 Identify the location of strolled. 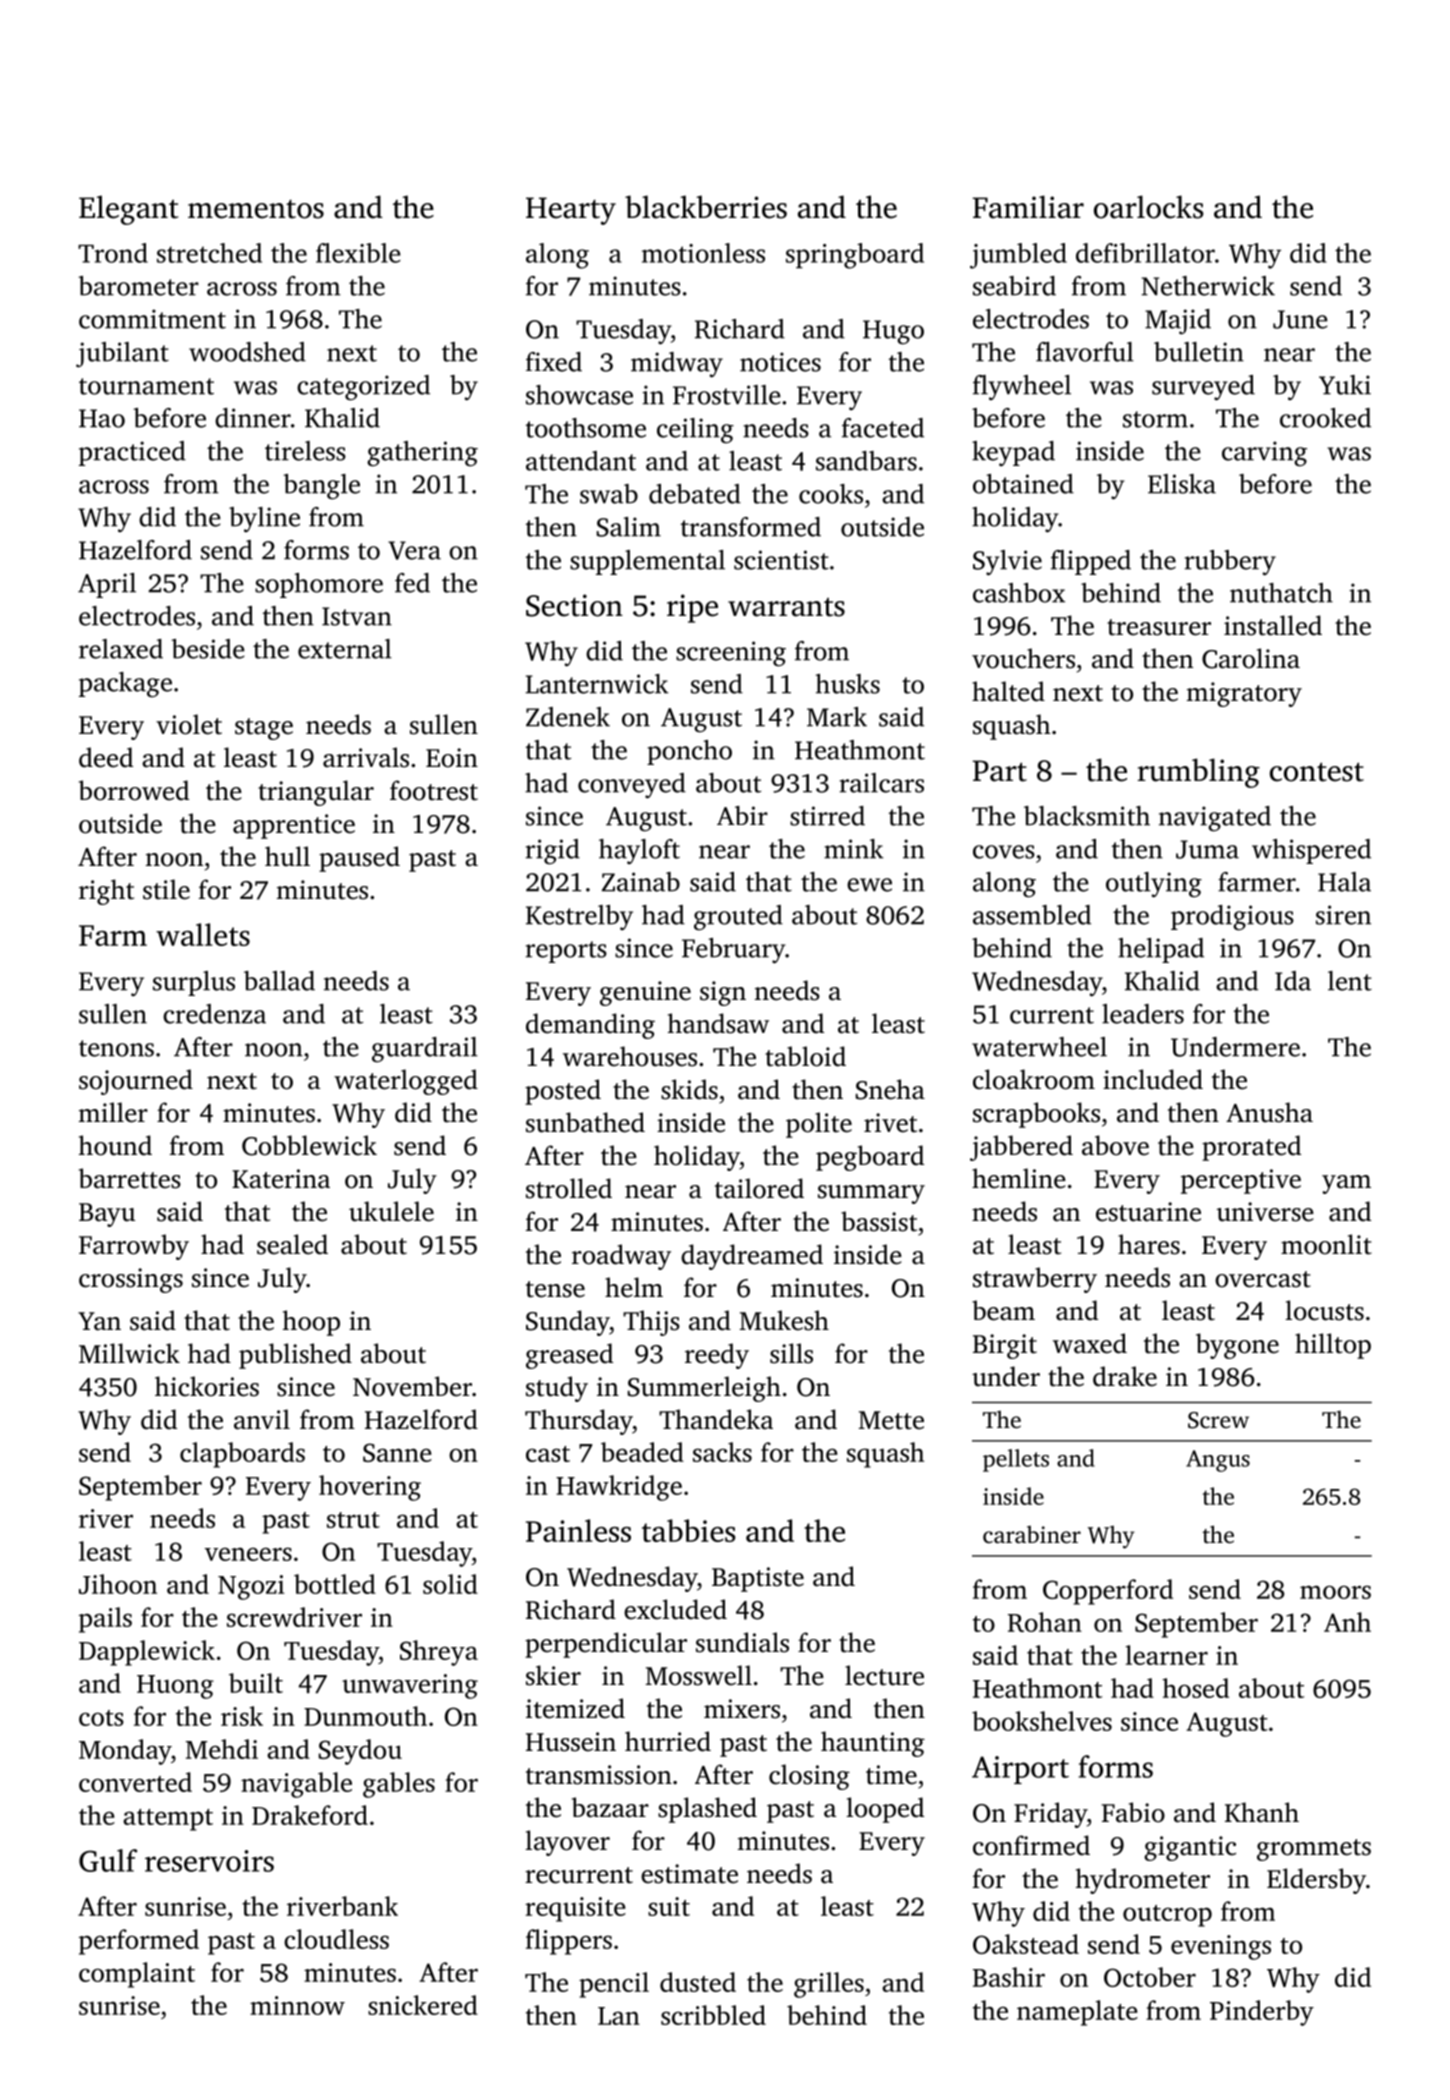
(569, 1188).
